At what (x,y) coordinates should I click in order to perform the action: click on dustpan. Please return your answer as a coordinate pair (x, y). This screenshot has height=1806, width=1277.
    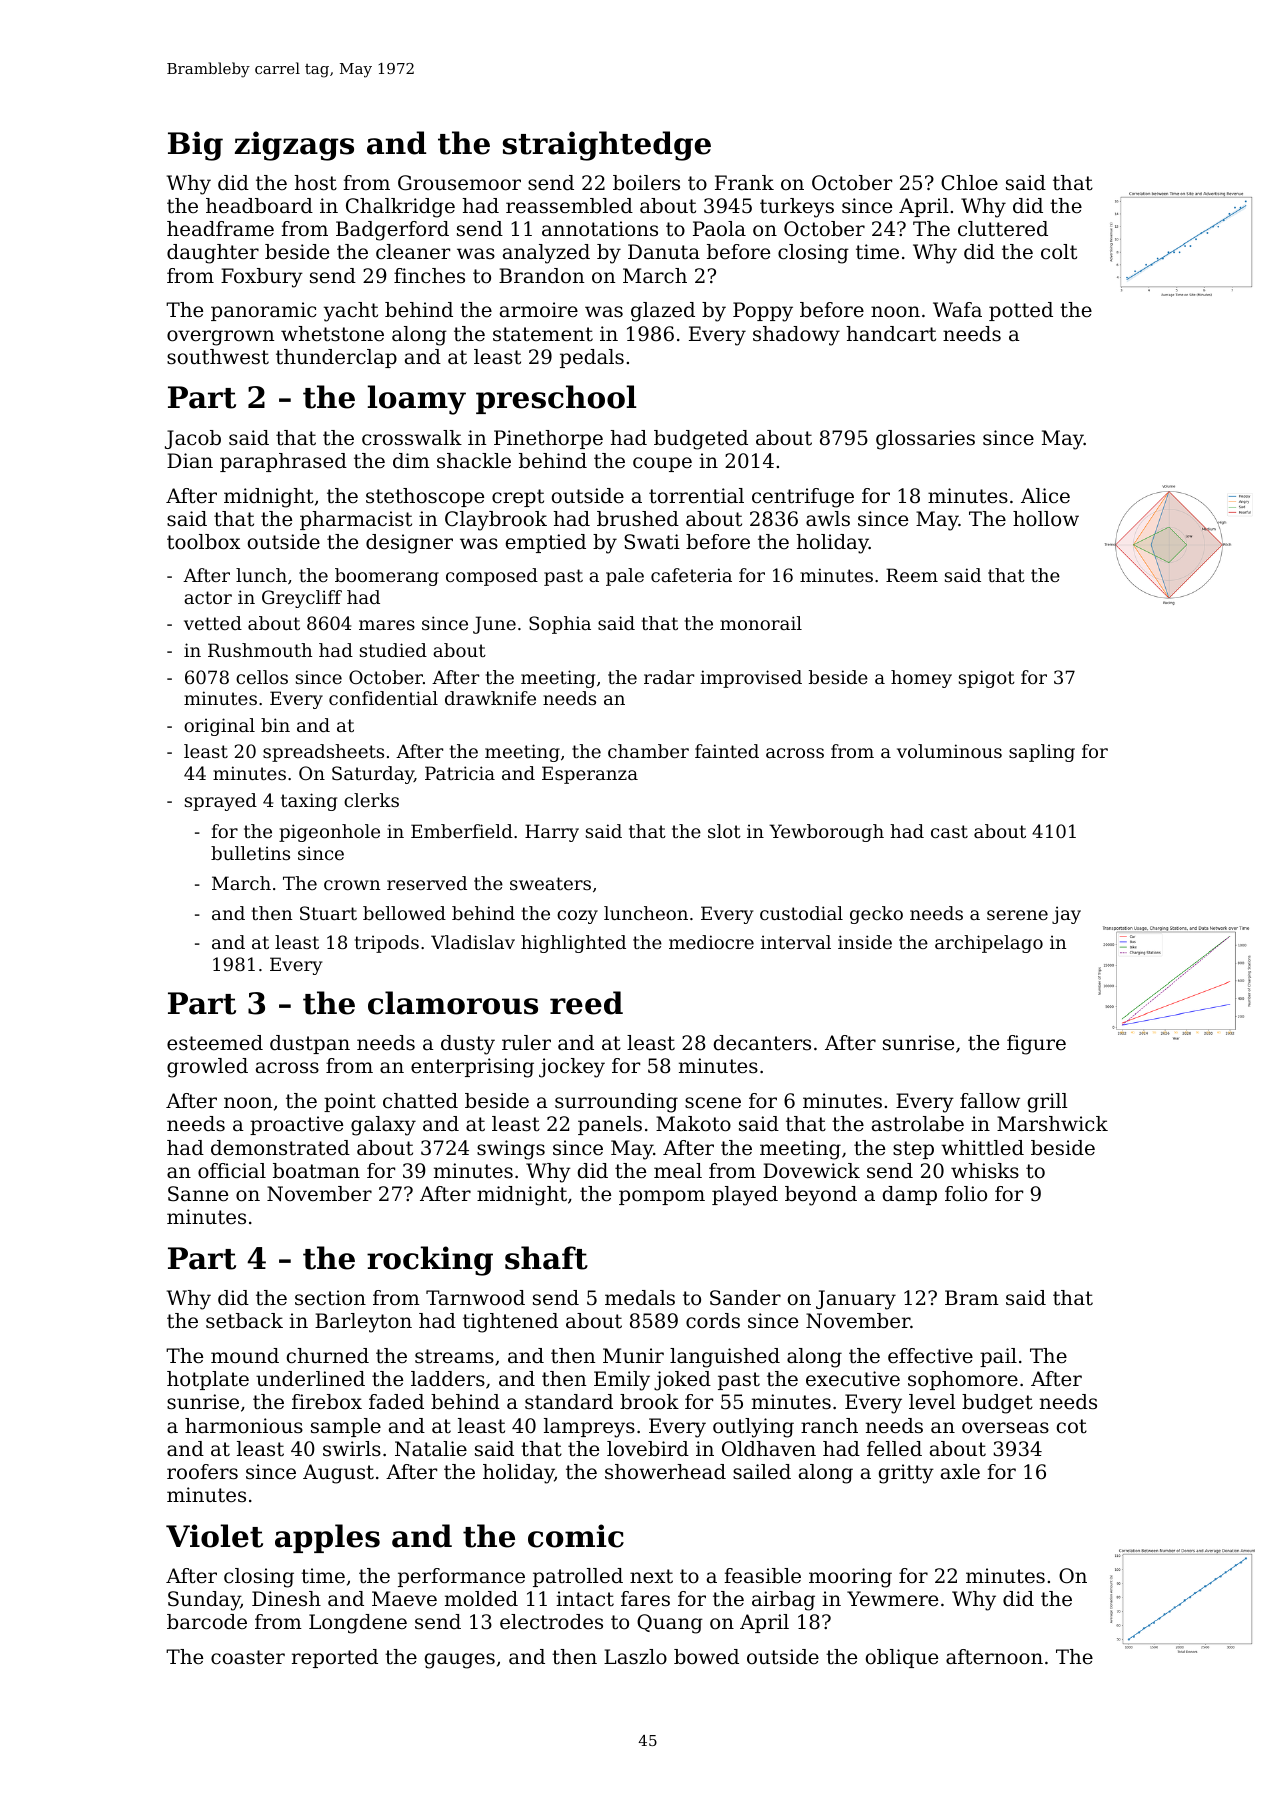
    Looking at the image, I should click on (310, 1044).
